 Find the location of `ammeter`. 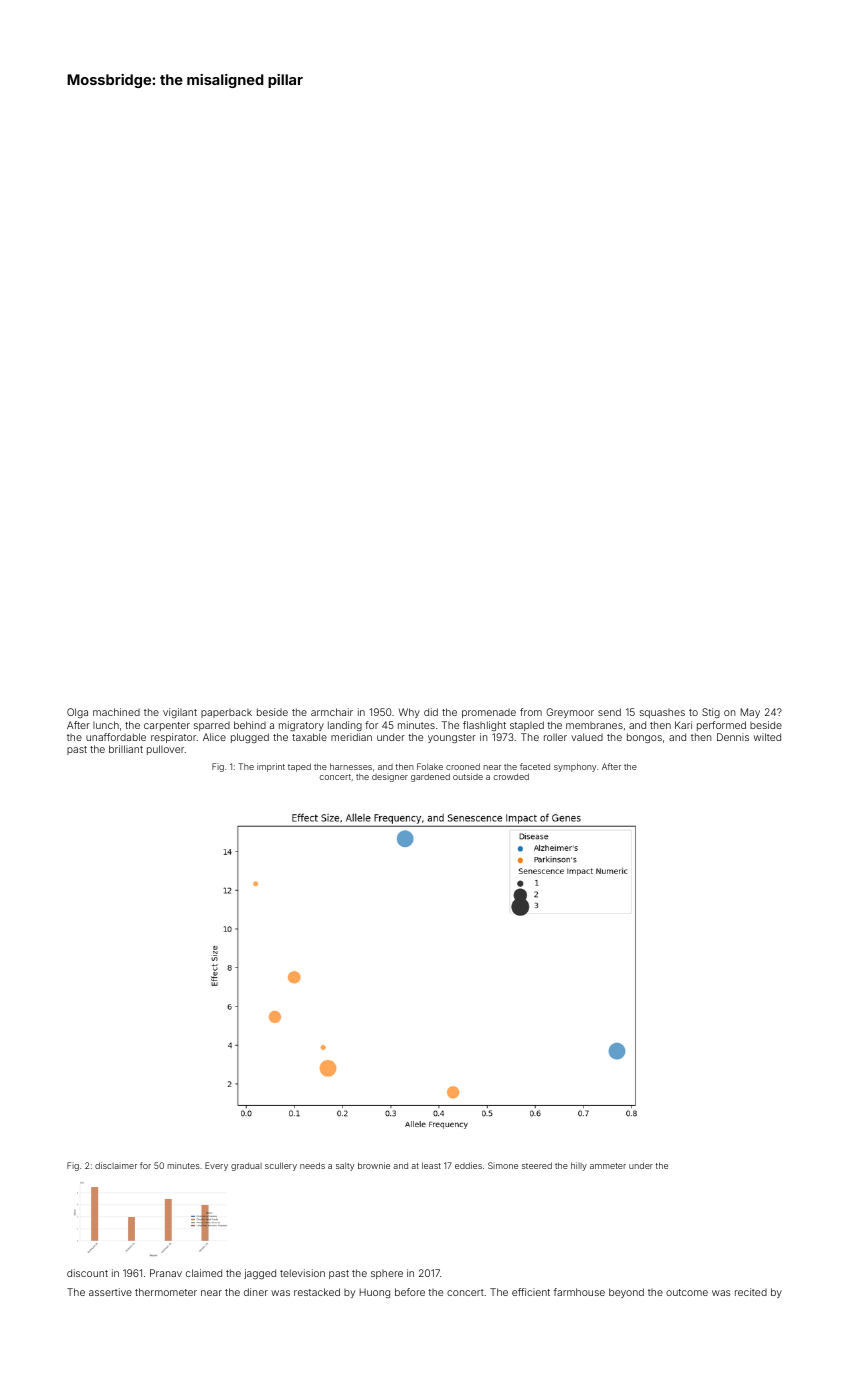

ammeter is located at coordinates (608, 1166).
